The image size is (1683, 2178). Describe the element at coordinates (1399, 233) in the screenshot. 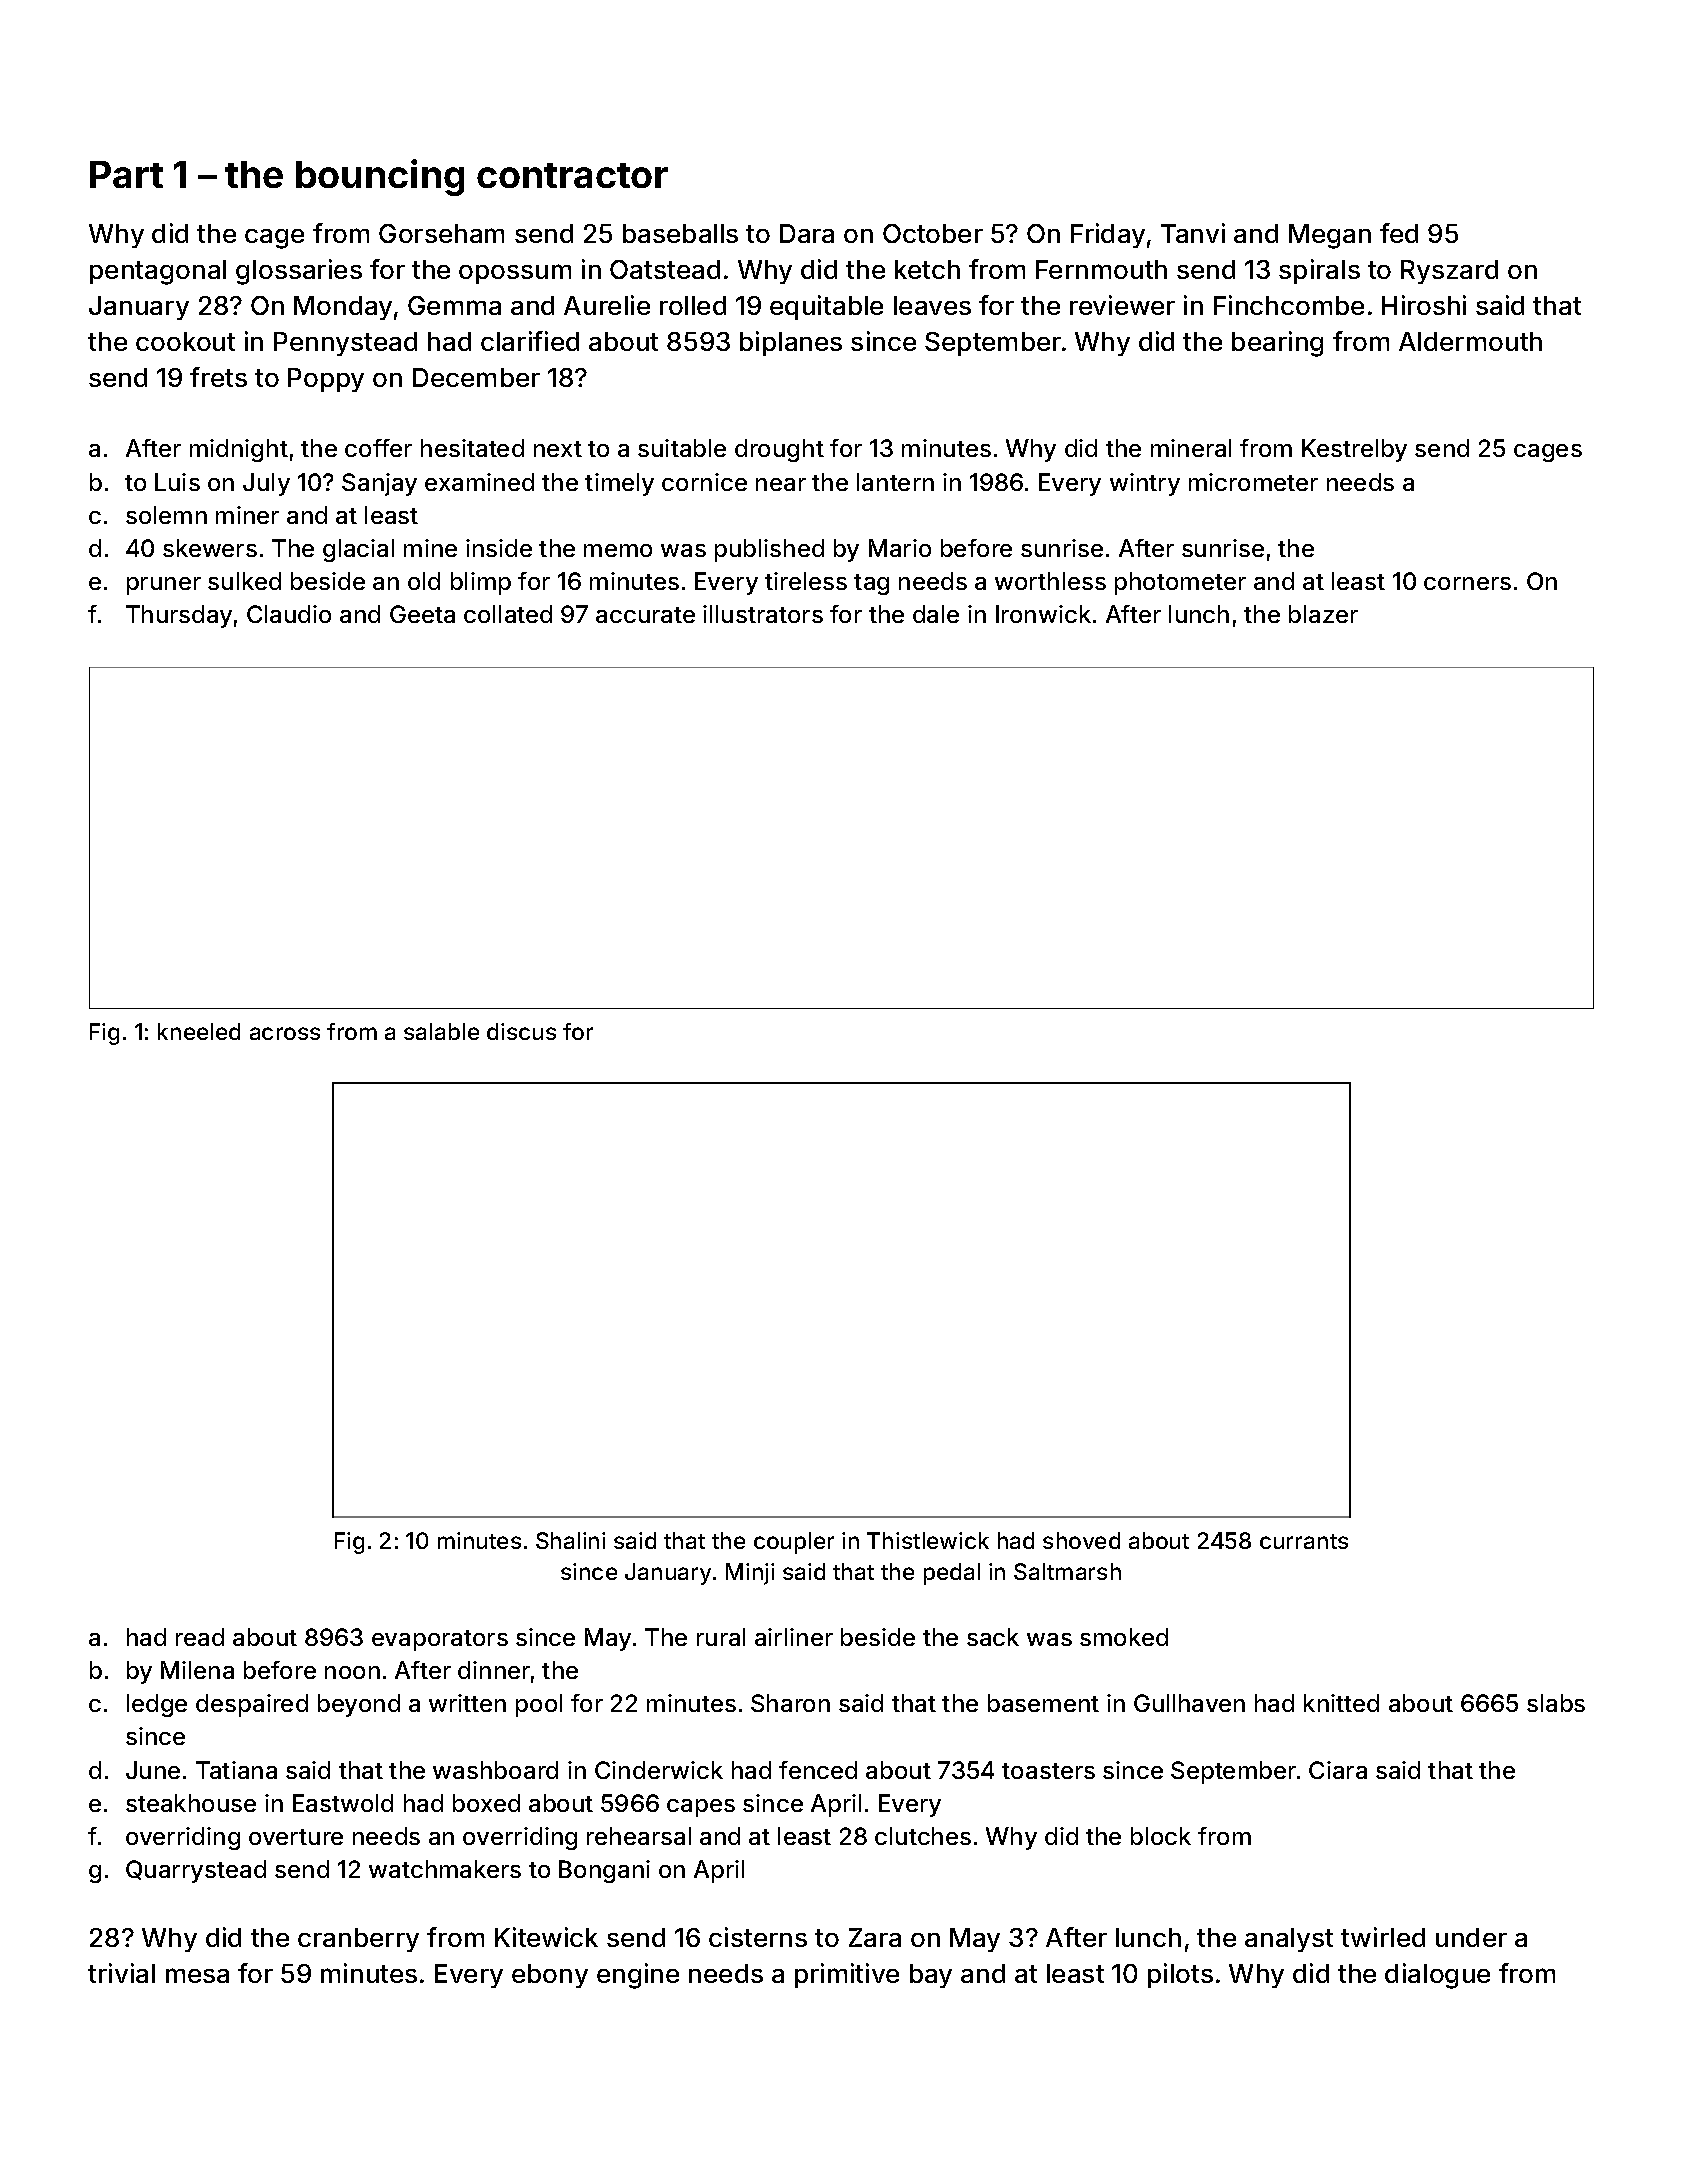

I see `fed` at that location.
